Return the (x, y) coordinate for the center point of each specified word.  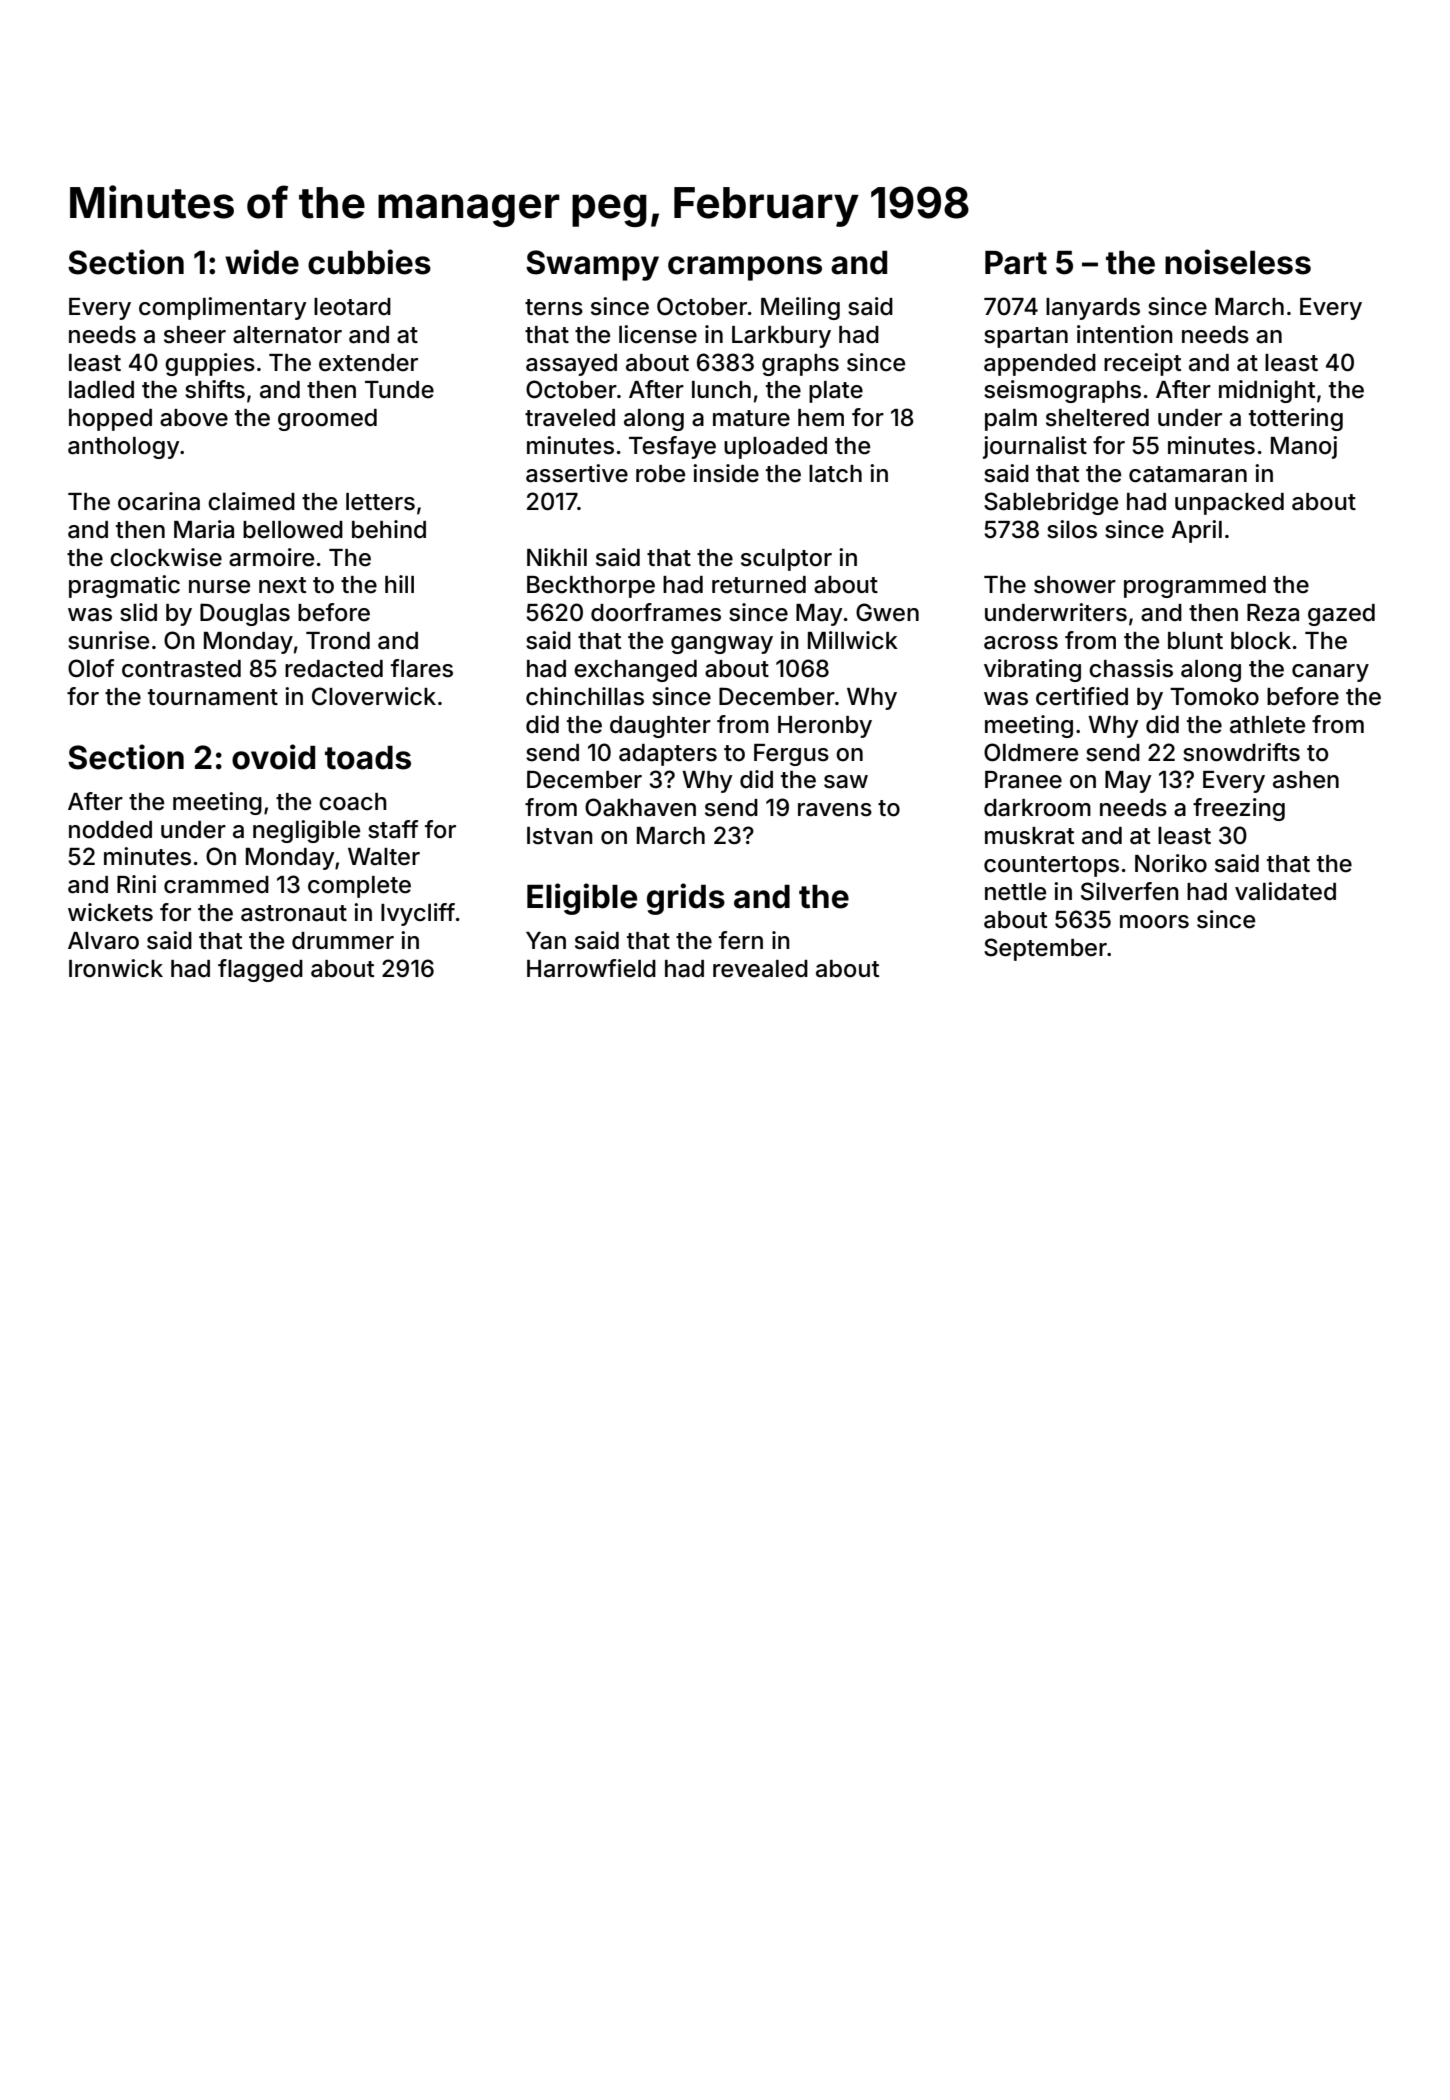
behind (389, 529)
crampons (745, 268)
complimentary (223, 308)
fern (741, 940)
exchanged (635, 671)
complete (359, 887)
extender (368, 363)
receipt (1142, 364)
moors (1154, 922)
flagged (260, 970)
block (1261, 641)
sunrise (108, 640)
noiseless (1238, 262)
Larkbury (781, 337)
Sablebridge (1051, 503)
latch (835, 474)
